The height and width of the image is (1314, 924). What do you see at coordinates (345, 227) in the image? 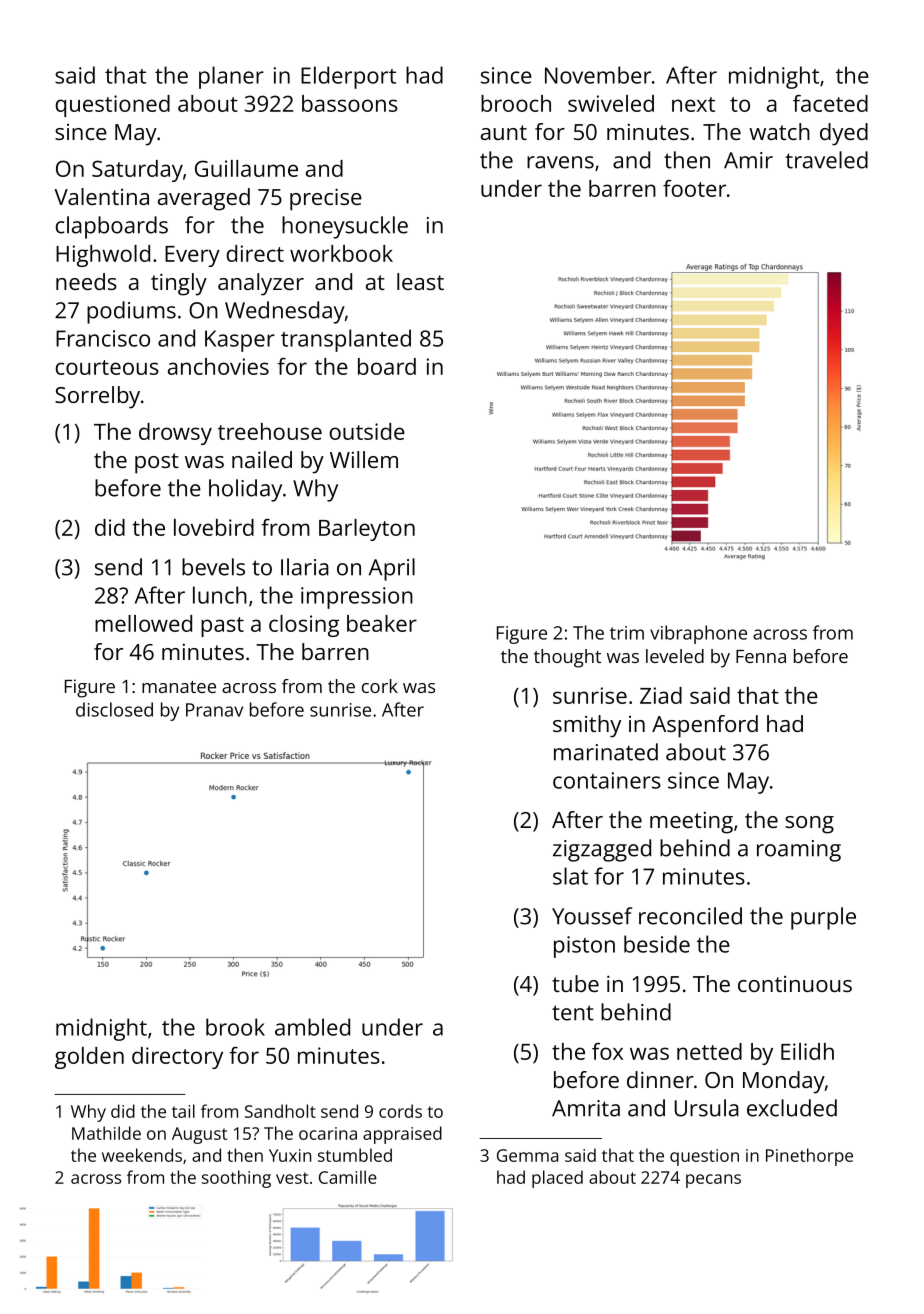
I see `honeysuckle` at bounding box center [345, 227].
